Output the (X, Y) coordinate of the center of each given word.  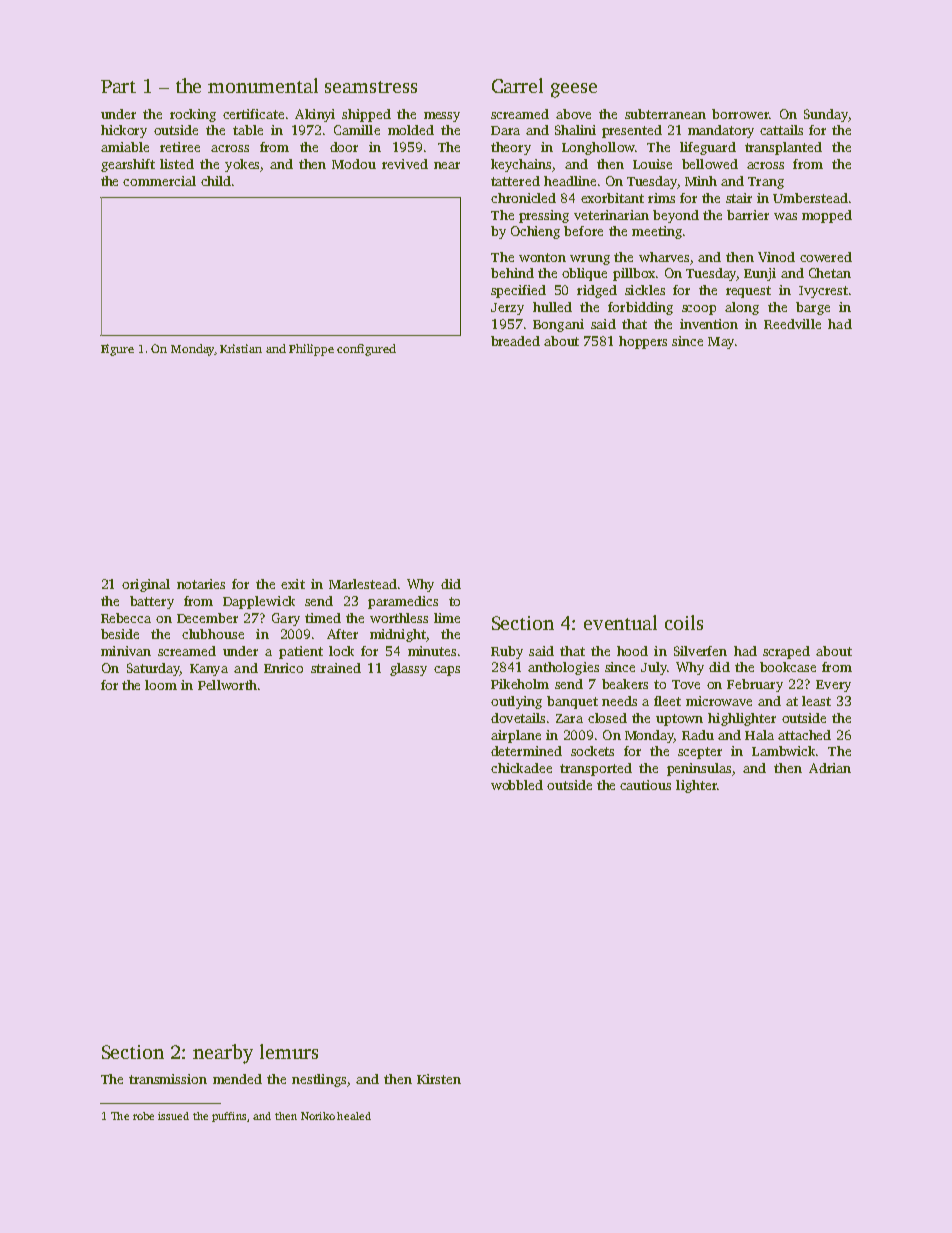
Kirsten (439, 1079)
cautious (645, 785)
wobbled (517, 785)
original (146, 585)
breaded (515, 341)
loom (161, 685)
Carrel (517, 85)
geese (574, 90)
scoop (699, 310)
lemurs (289, 1051)
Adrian (830, 768)
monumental (263, 85)
